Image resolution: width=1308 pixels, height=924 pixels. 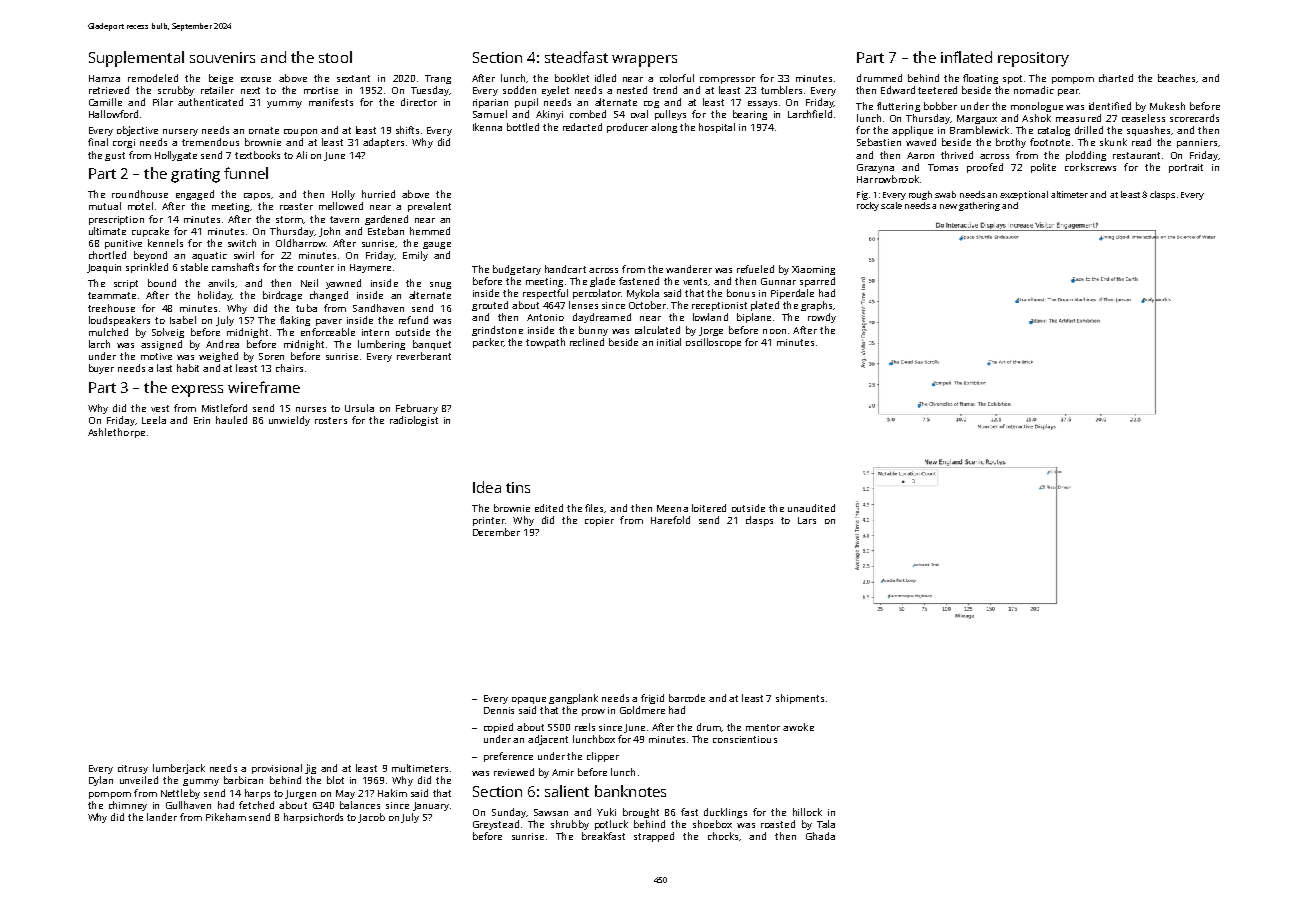 I want to click on oscilloscope, so click(x=713, y=343).
